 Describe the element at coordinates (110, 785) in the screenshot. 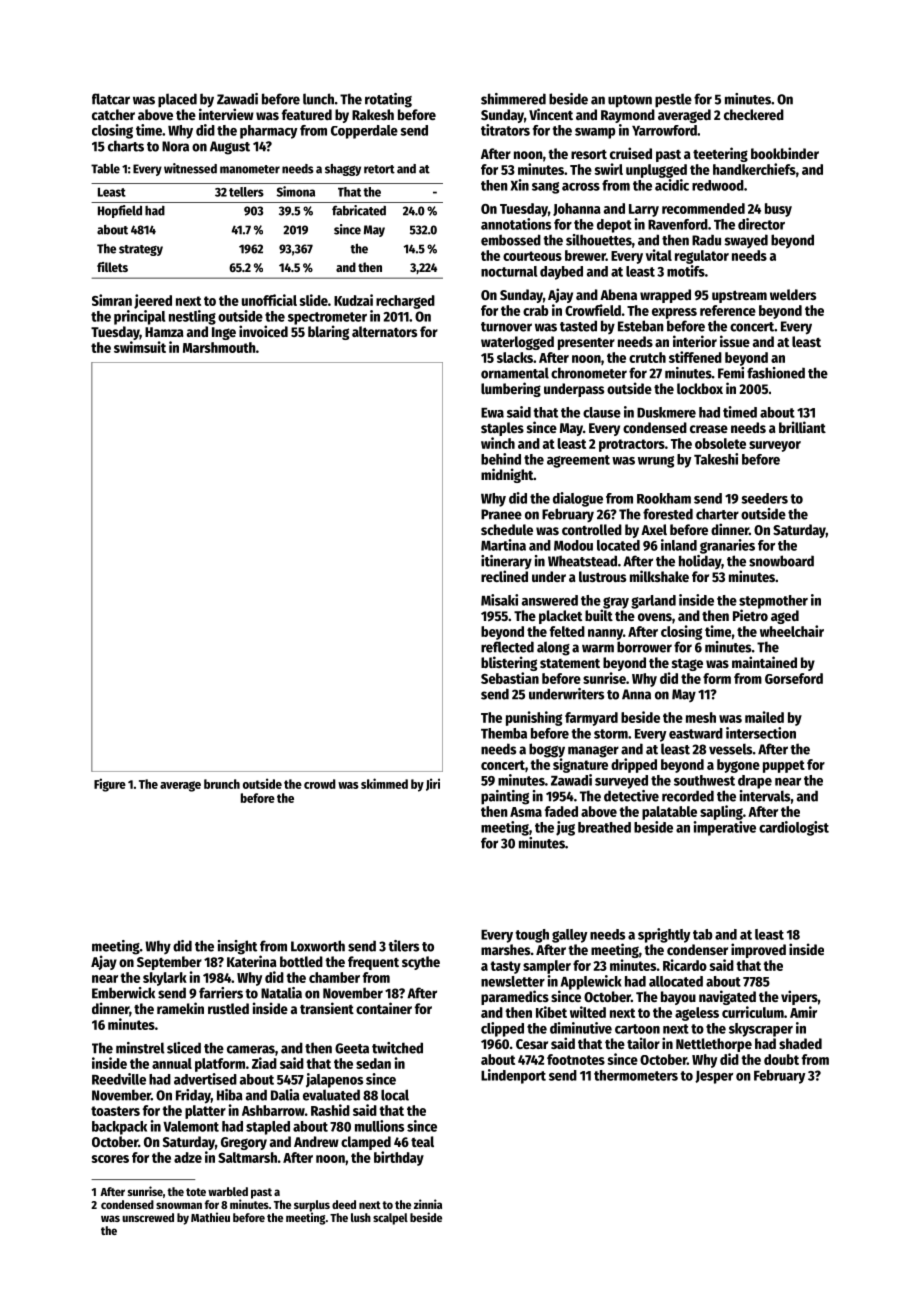

I see `Figure` at that location.
